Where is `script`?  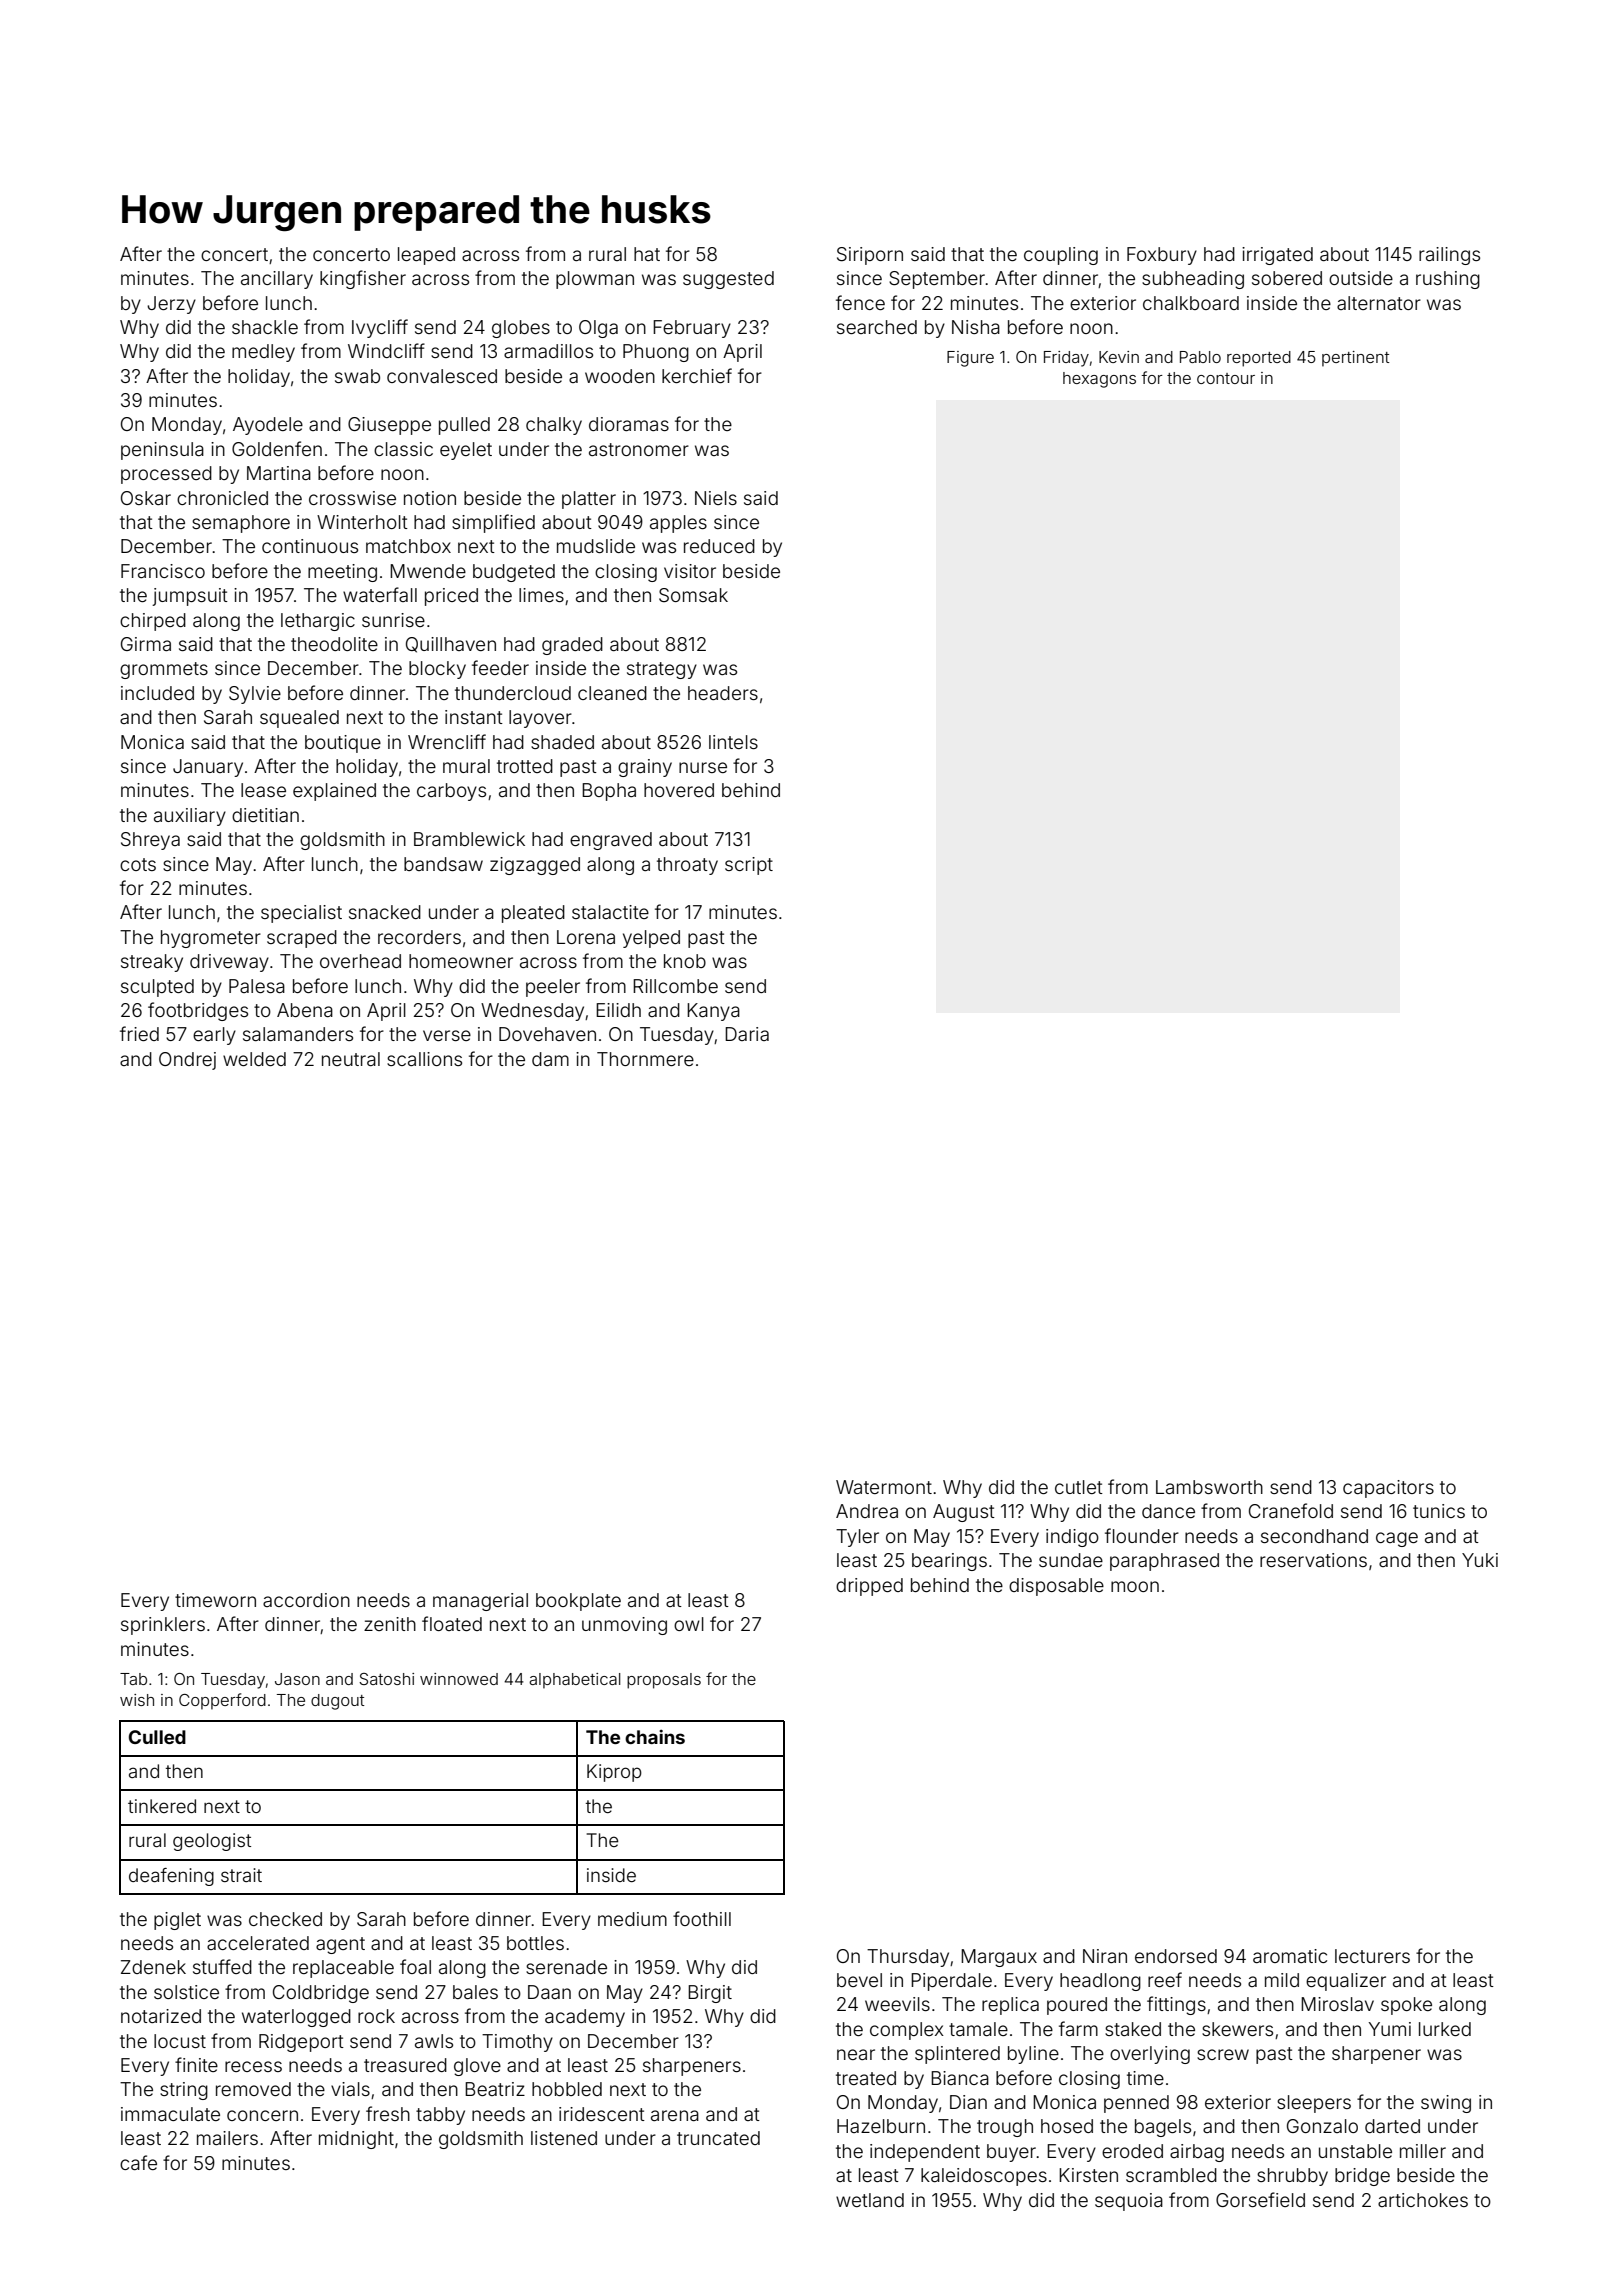 script is located at coordinates (749, 866).
